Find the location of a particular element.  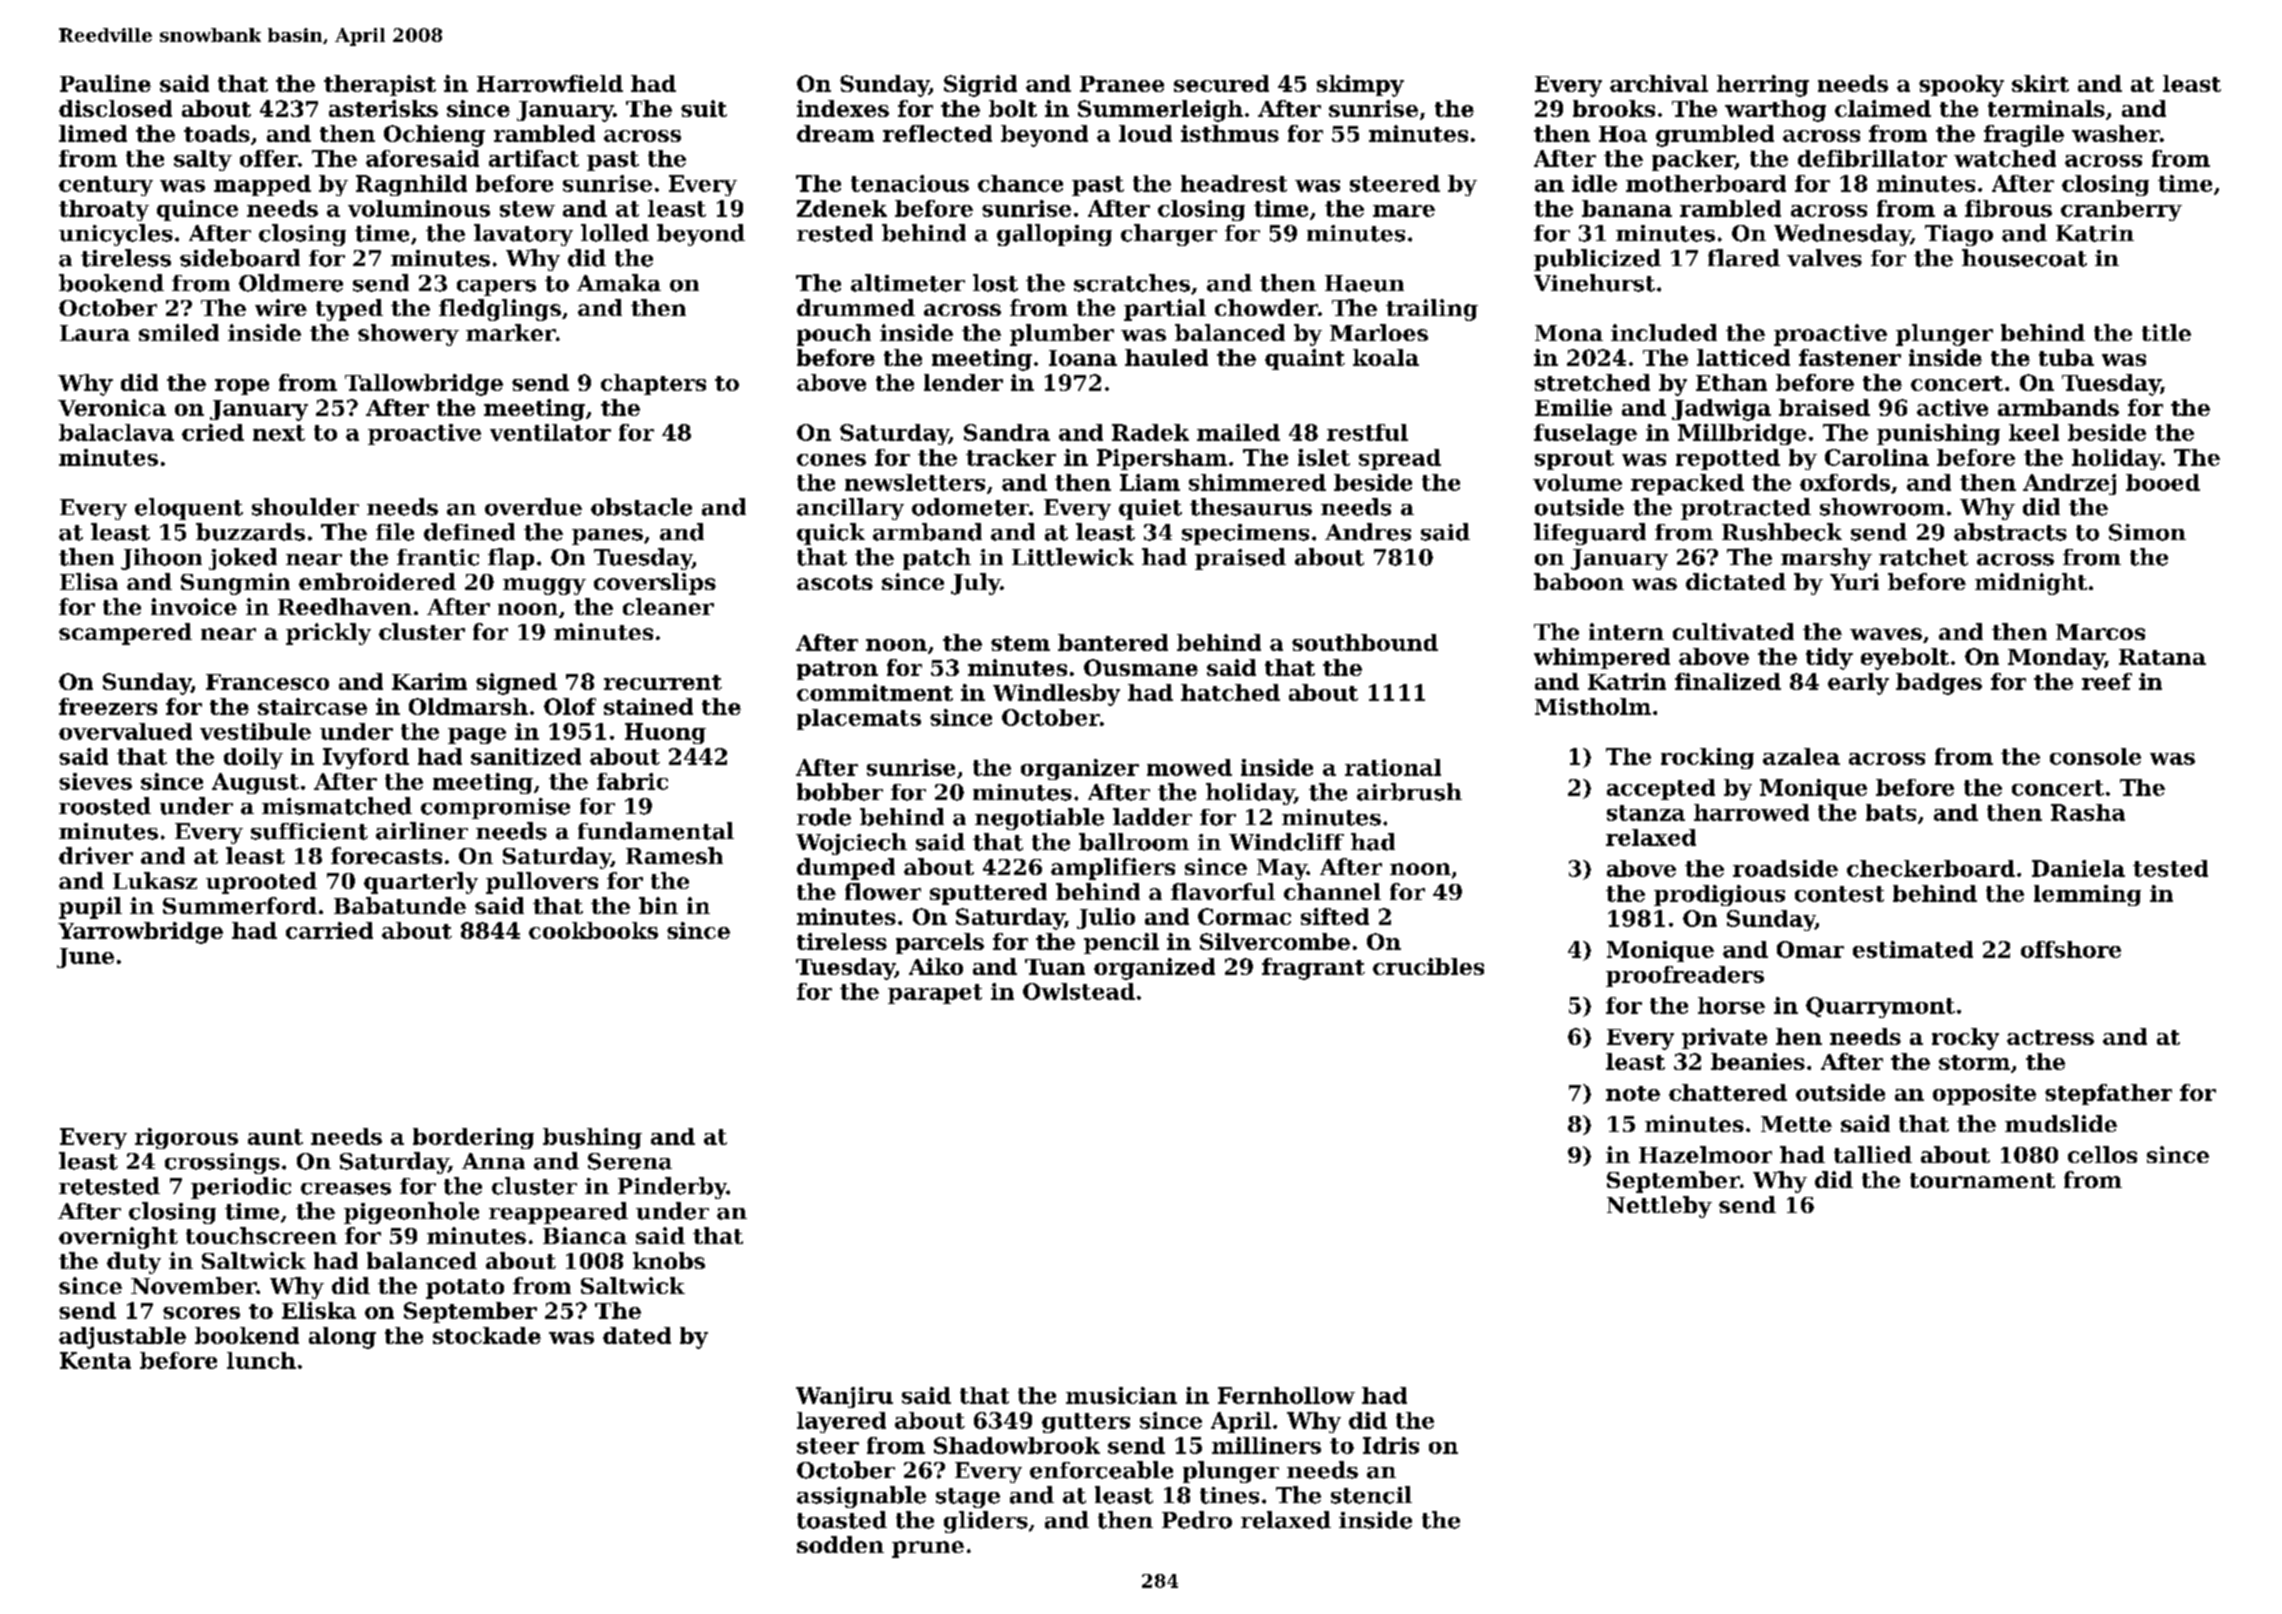

Pinderby is located at coordinates (672, 1188).
